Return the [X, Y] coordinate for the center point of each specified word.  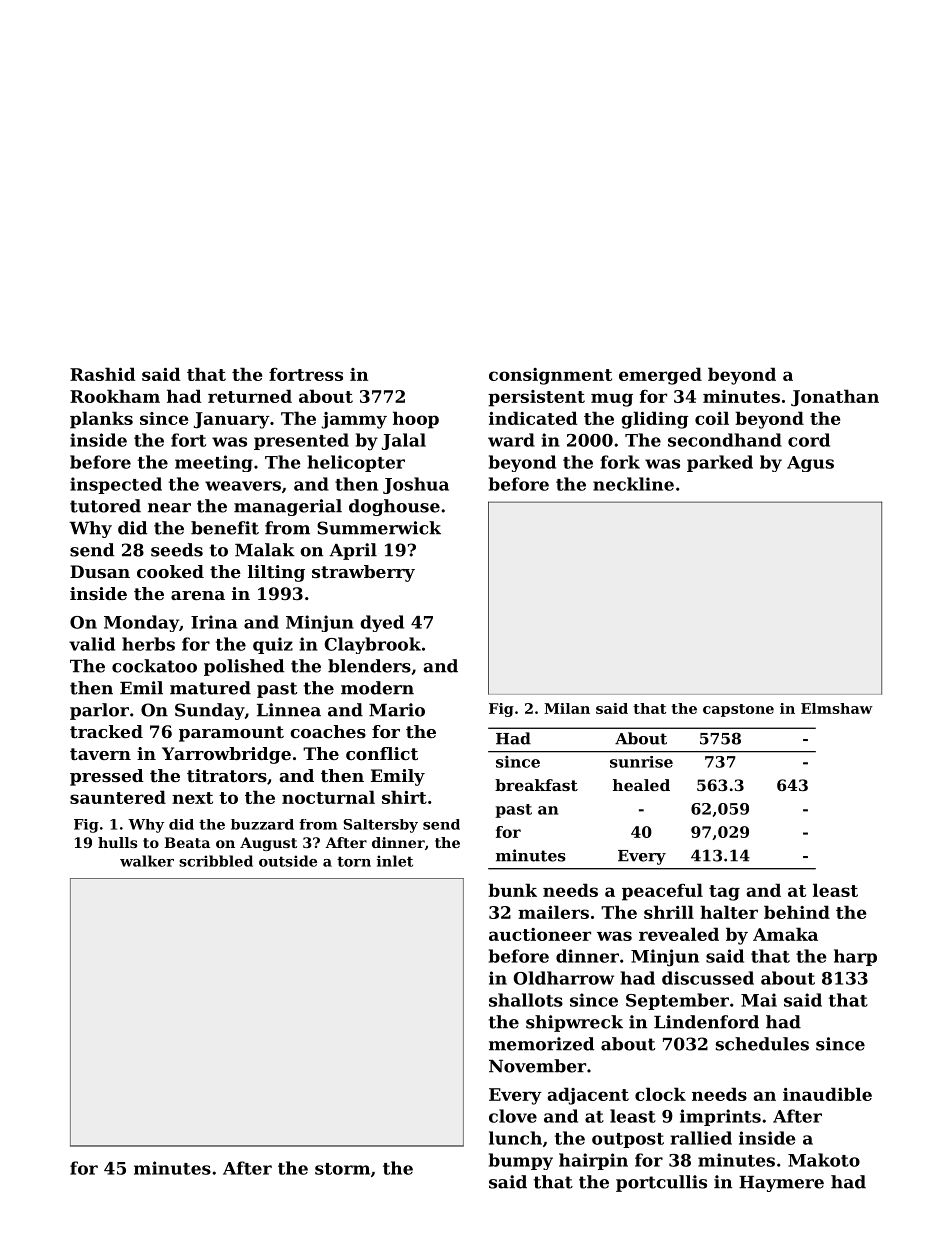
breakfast [536, 785]
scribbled [216, 861]
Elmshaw [837, 708]
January [231, 420]
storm [342, 1169]
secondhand [725, 440]
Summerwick [379, 528]
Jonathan [835, 398]
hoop [416, 420]
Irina [214, 622]
